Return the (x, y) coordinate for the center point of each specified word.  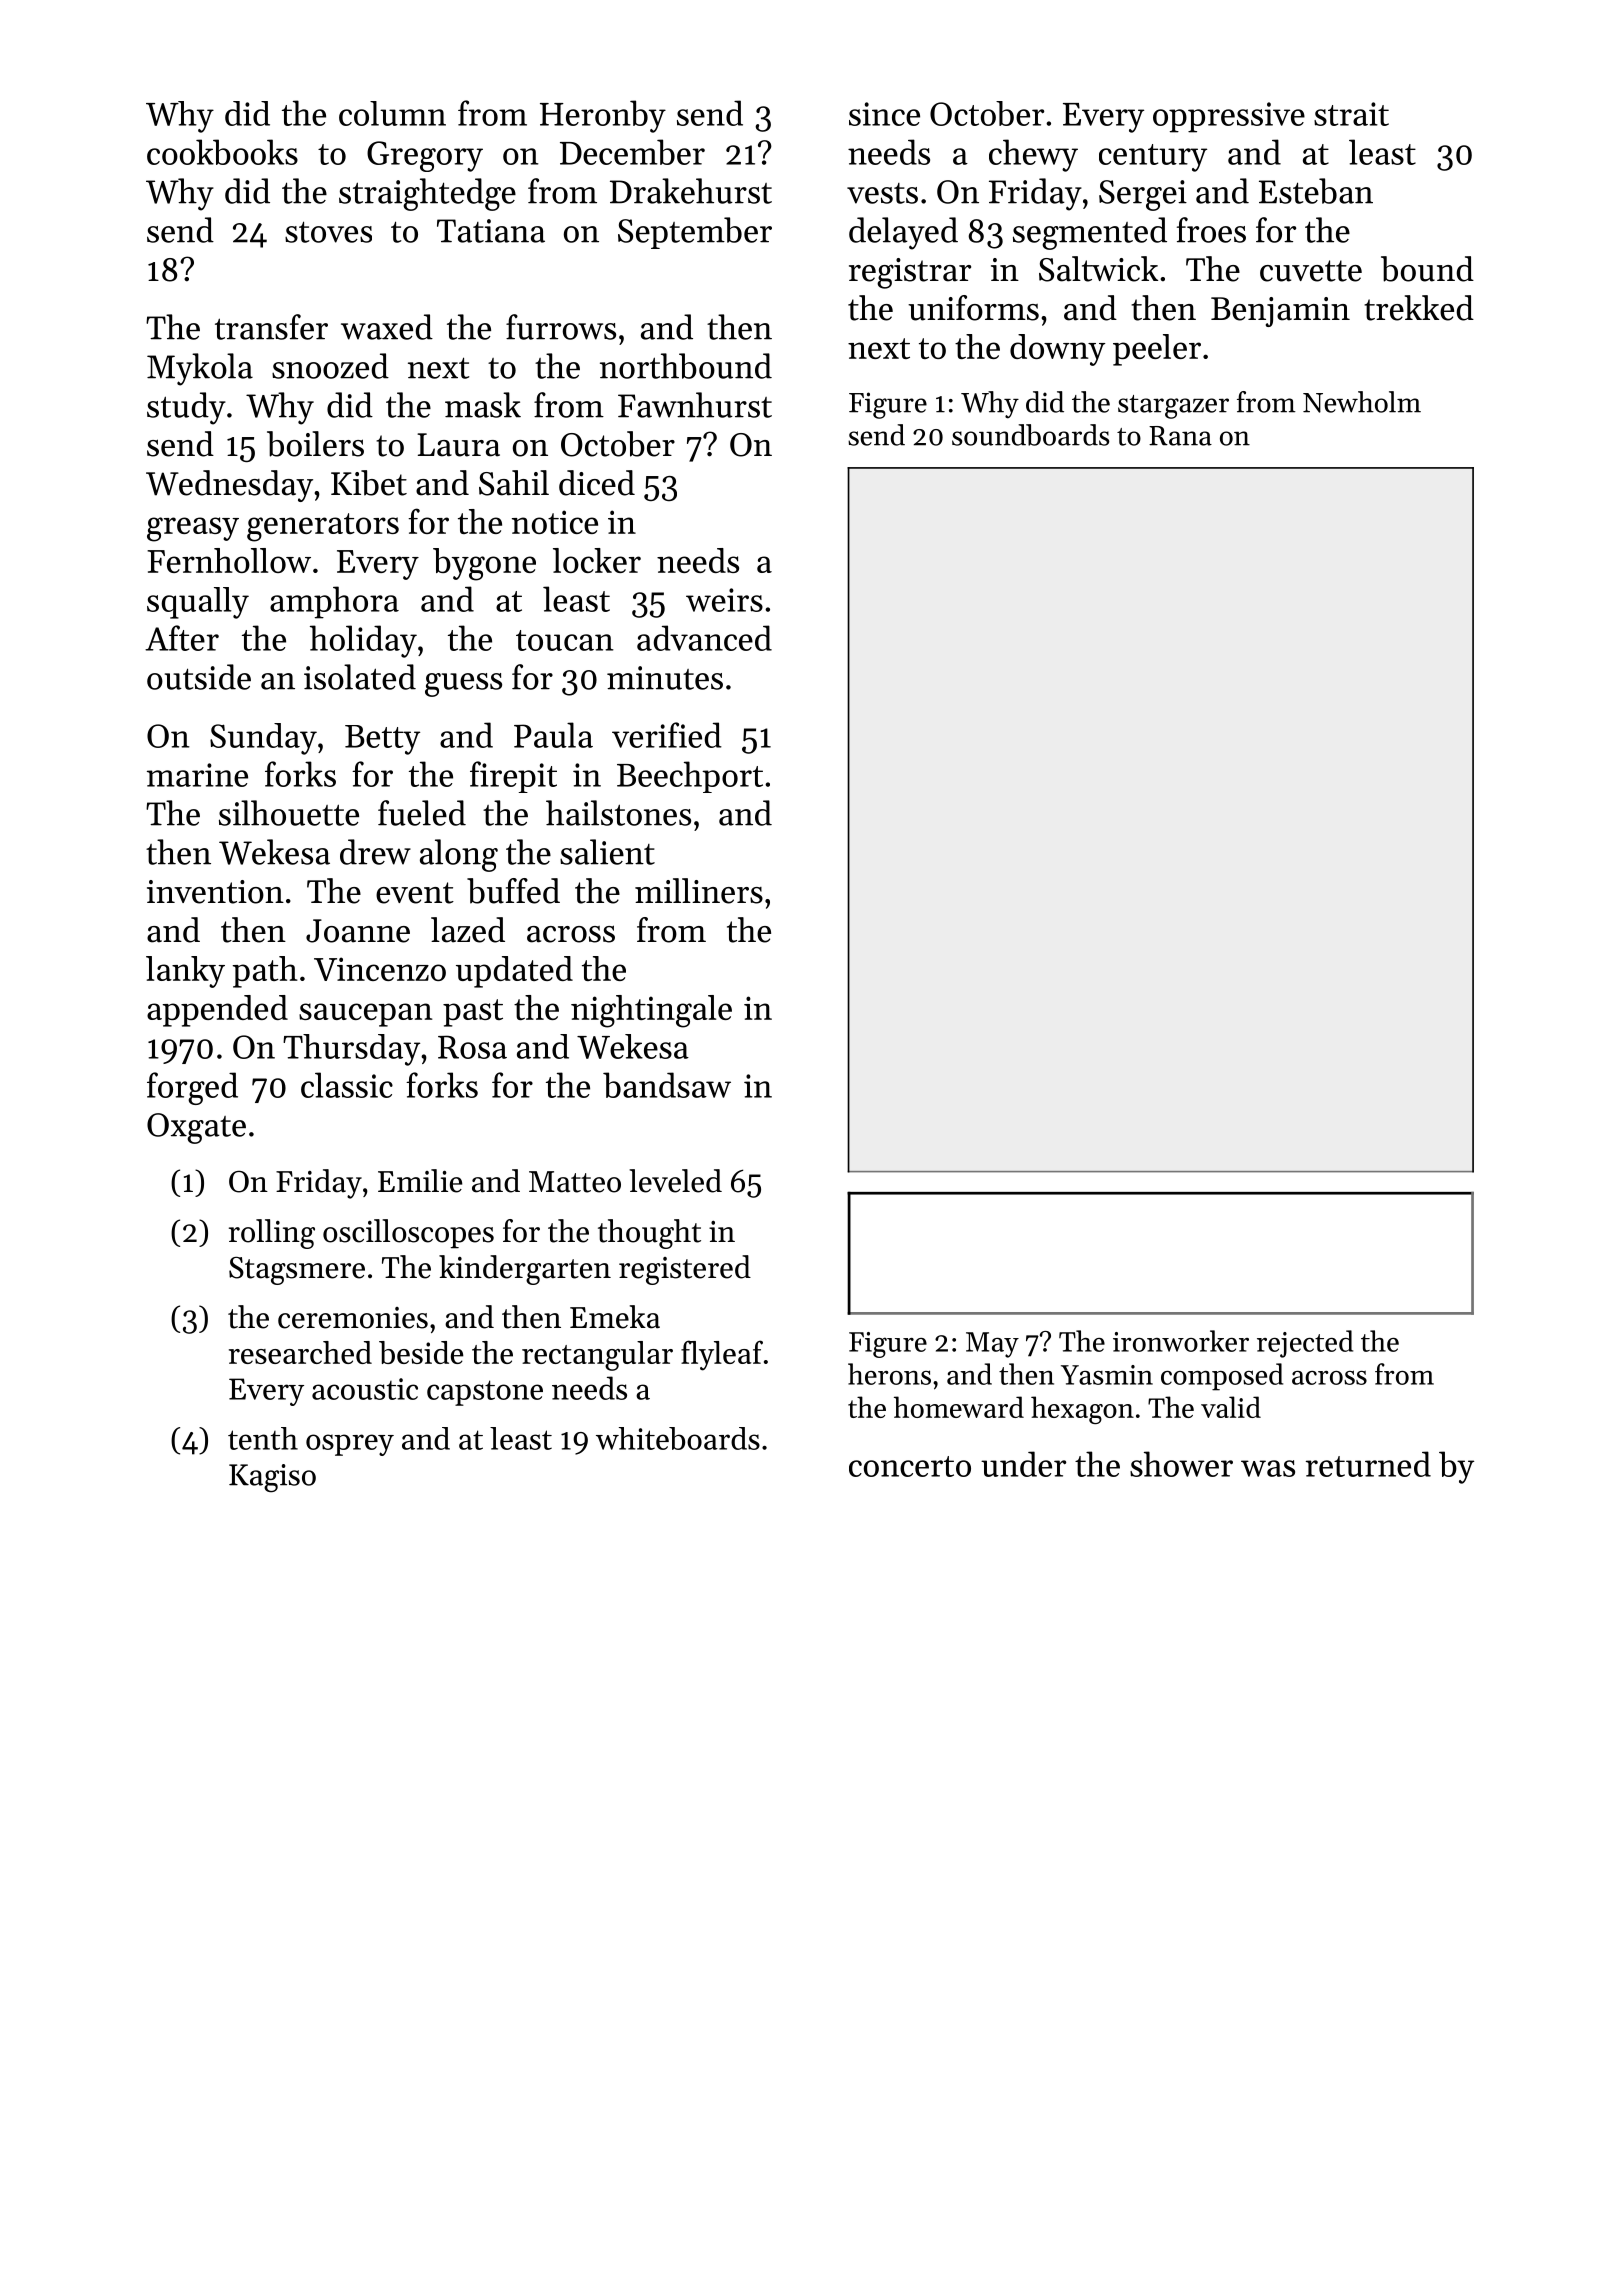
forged (192, 1088)
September (695, 233)
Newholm (1362, 402)
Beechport (690, 777)
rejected (1305, 1344)
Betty (382, 740)
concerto (910, 1466)
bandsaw (667, 1085)
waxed (387, 327)
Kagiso (272, 1478)
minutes (665, 678)
